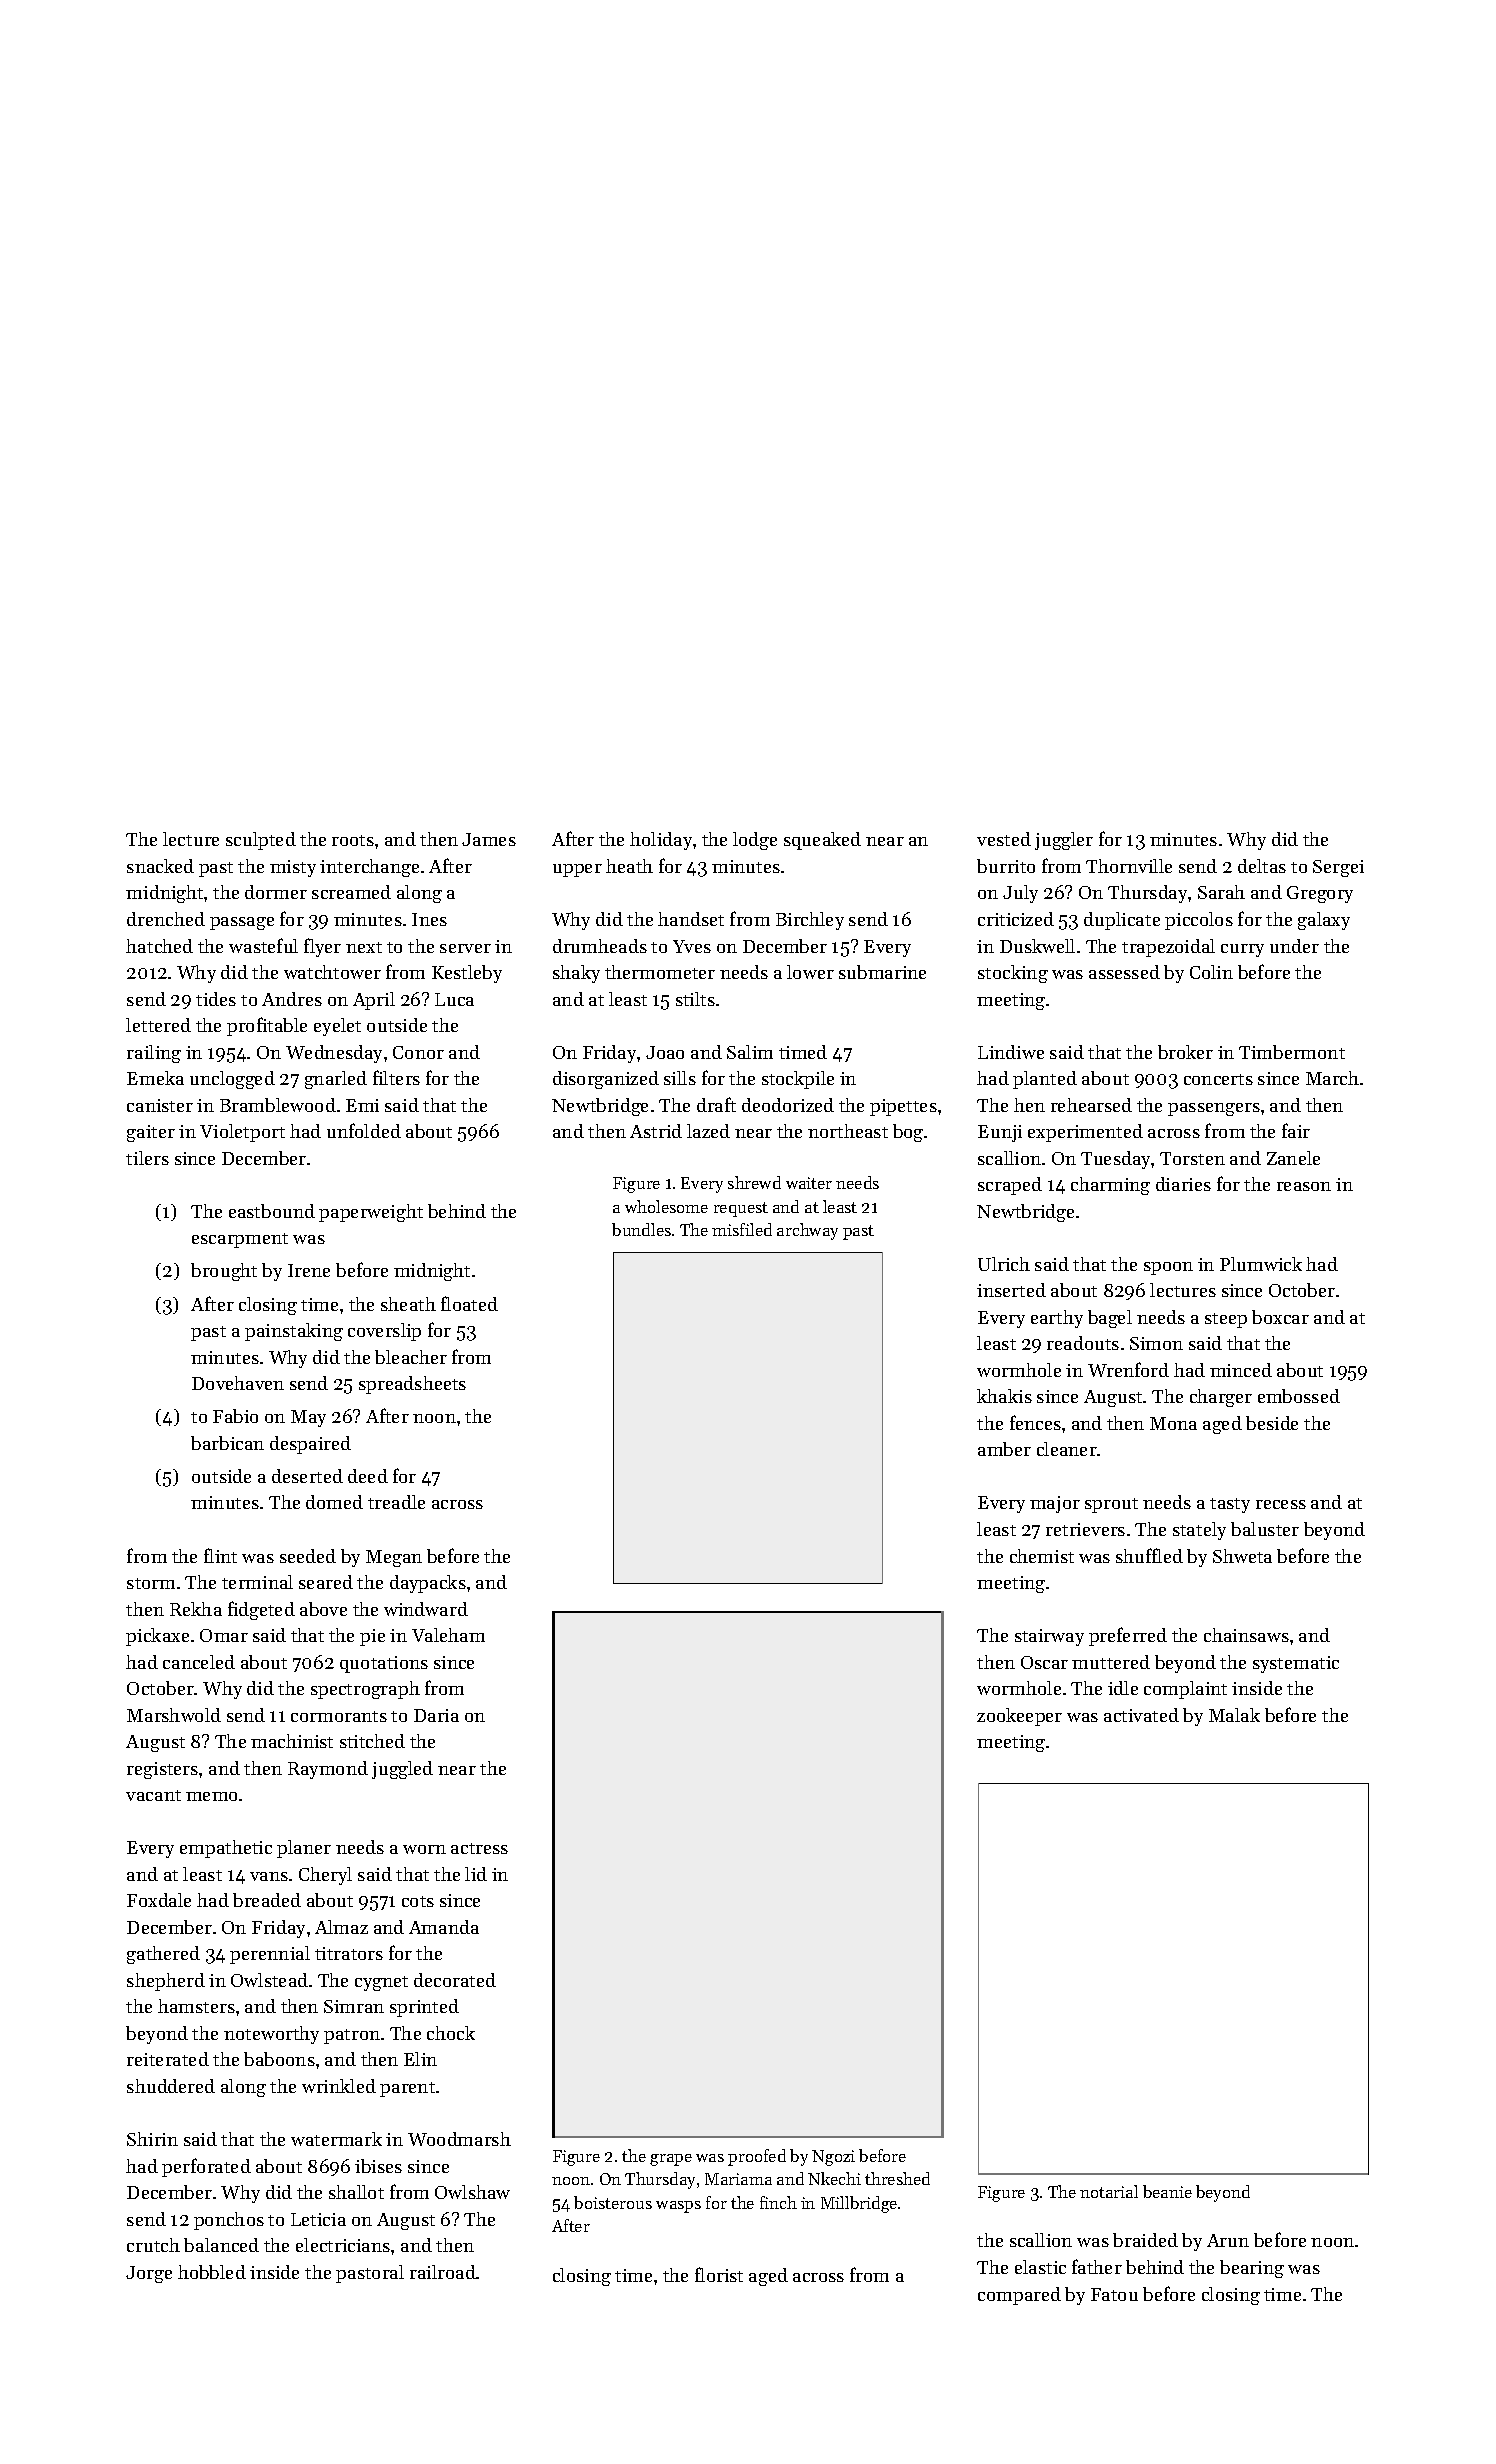 The image size is (1496, 2464). What do you see at coordinates (719, 2274) in the screenshot?
I see `florist` at bounding box center [719, 2274].
